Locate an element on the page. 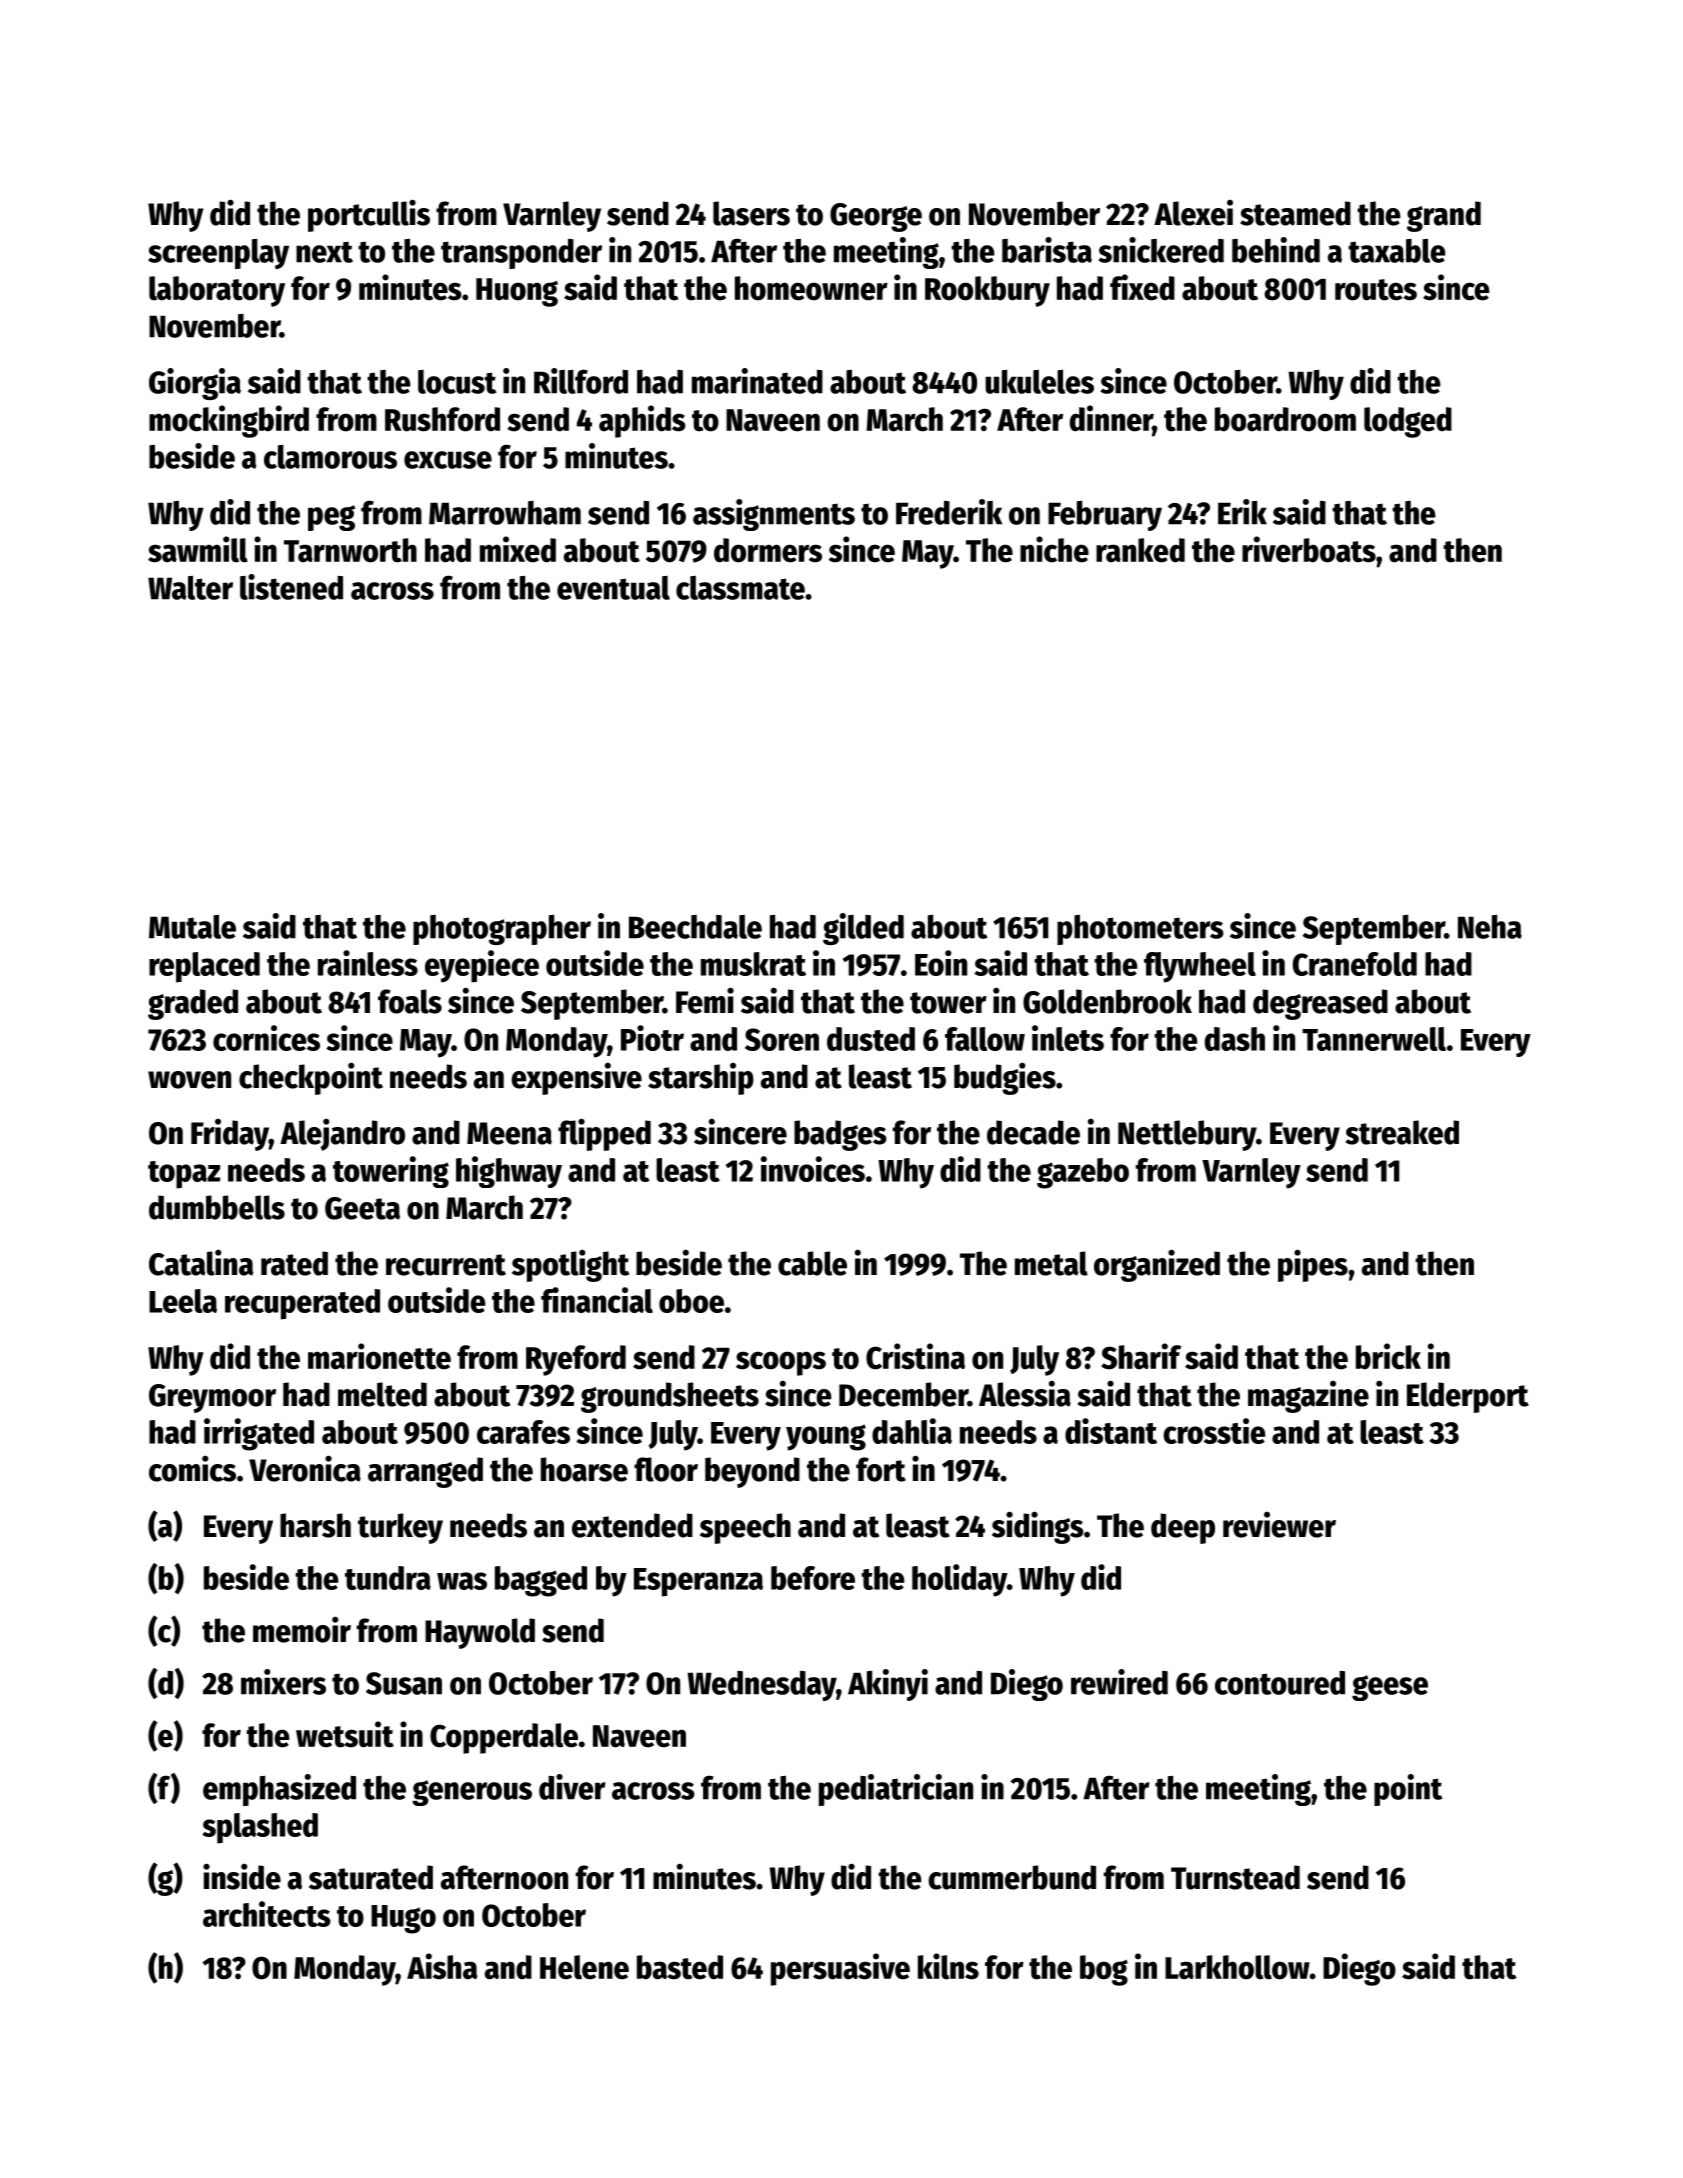 This image has width=1683, height=2178. Rushford is located at coordinates (442, 419).
